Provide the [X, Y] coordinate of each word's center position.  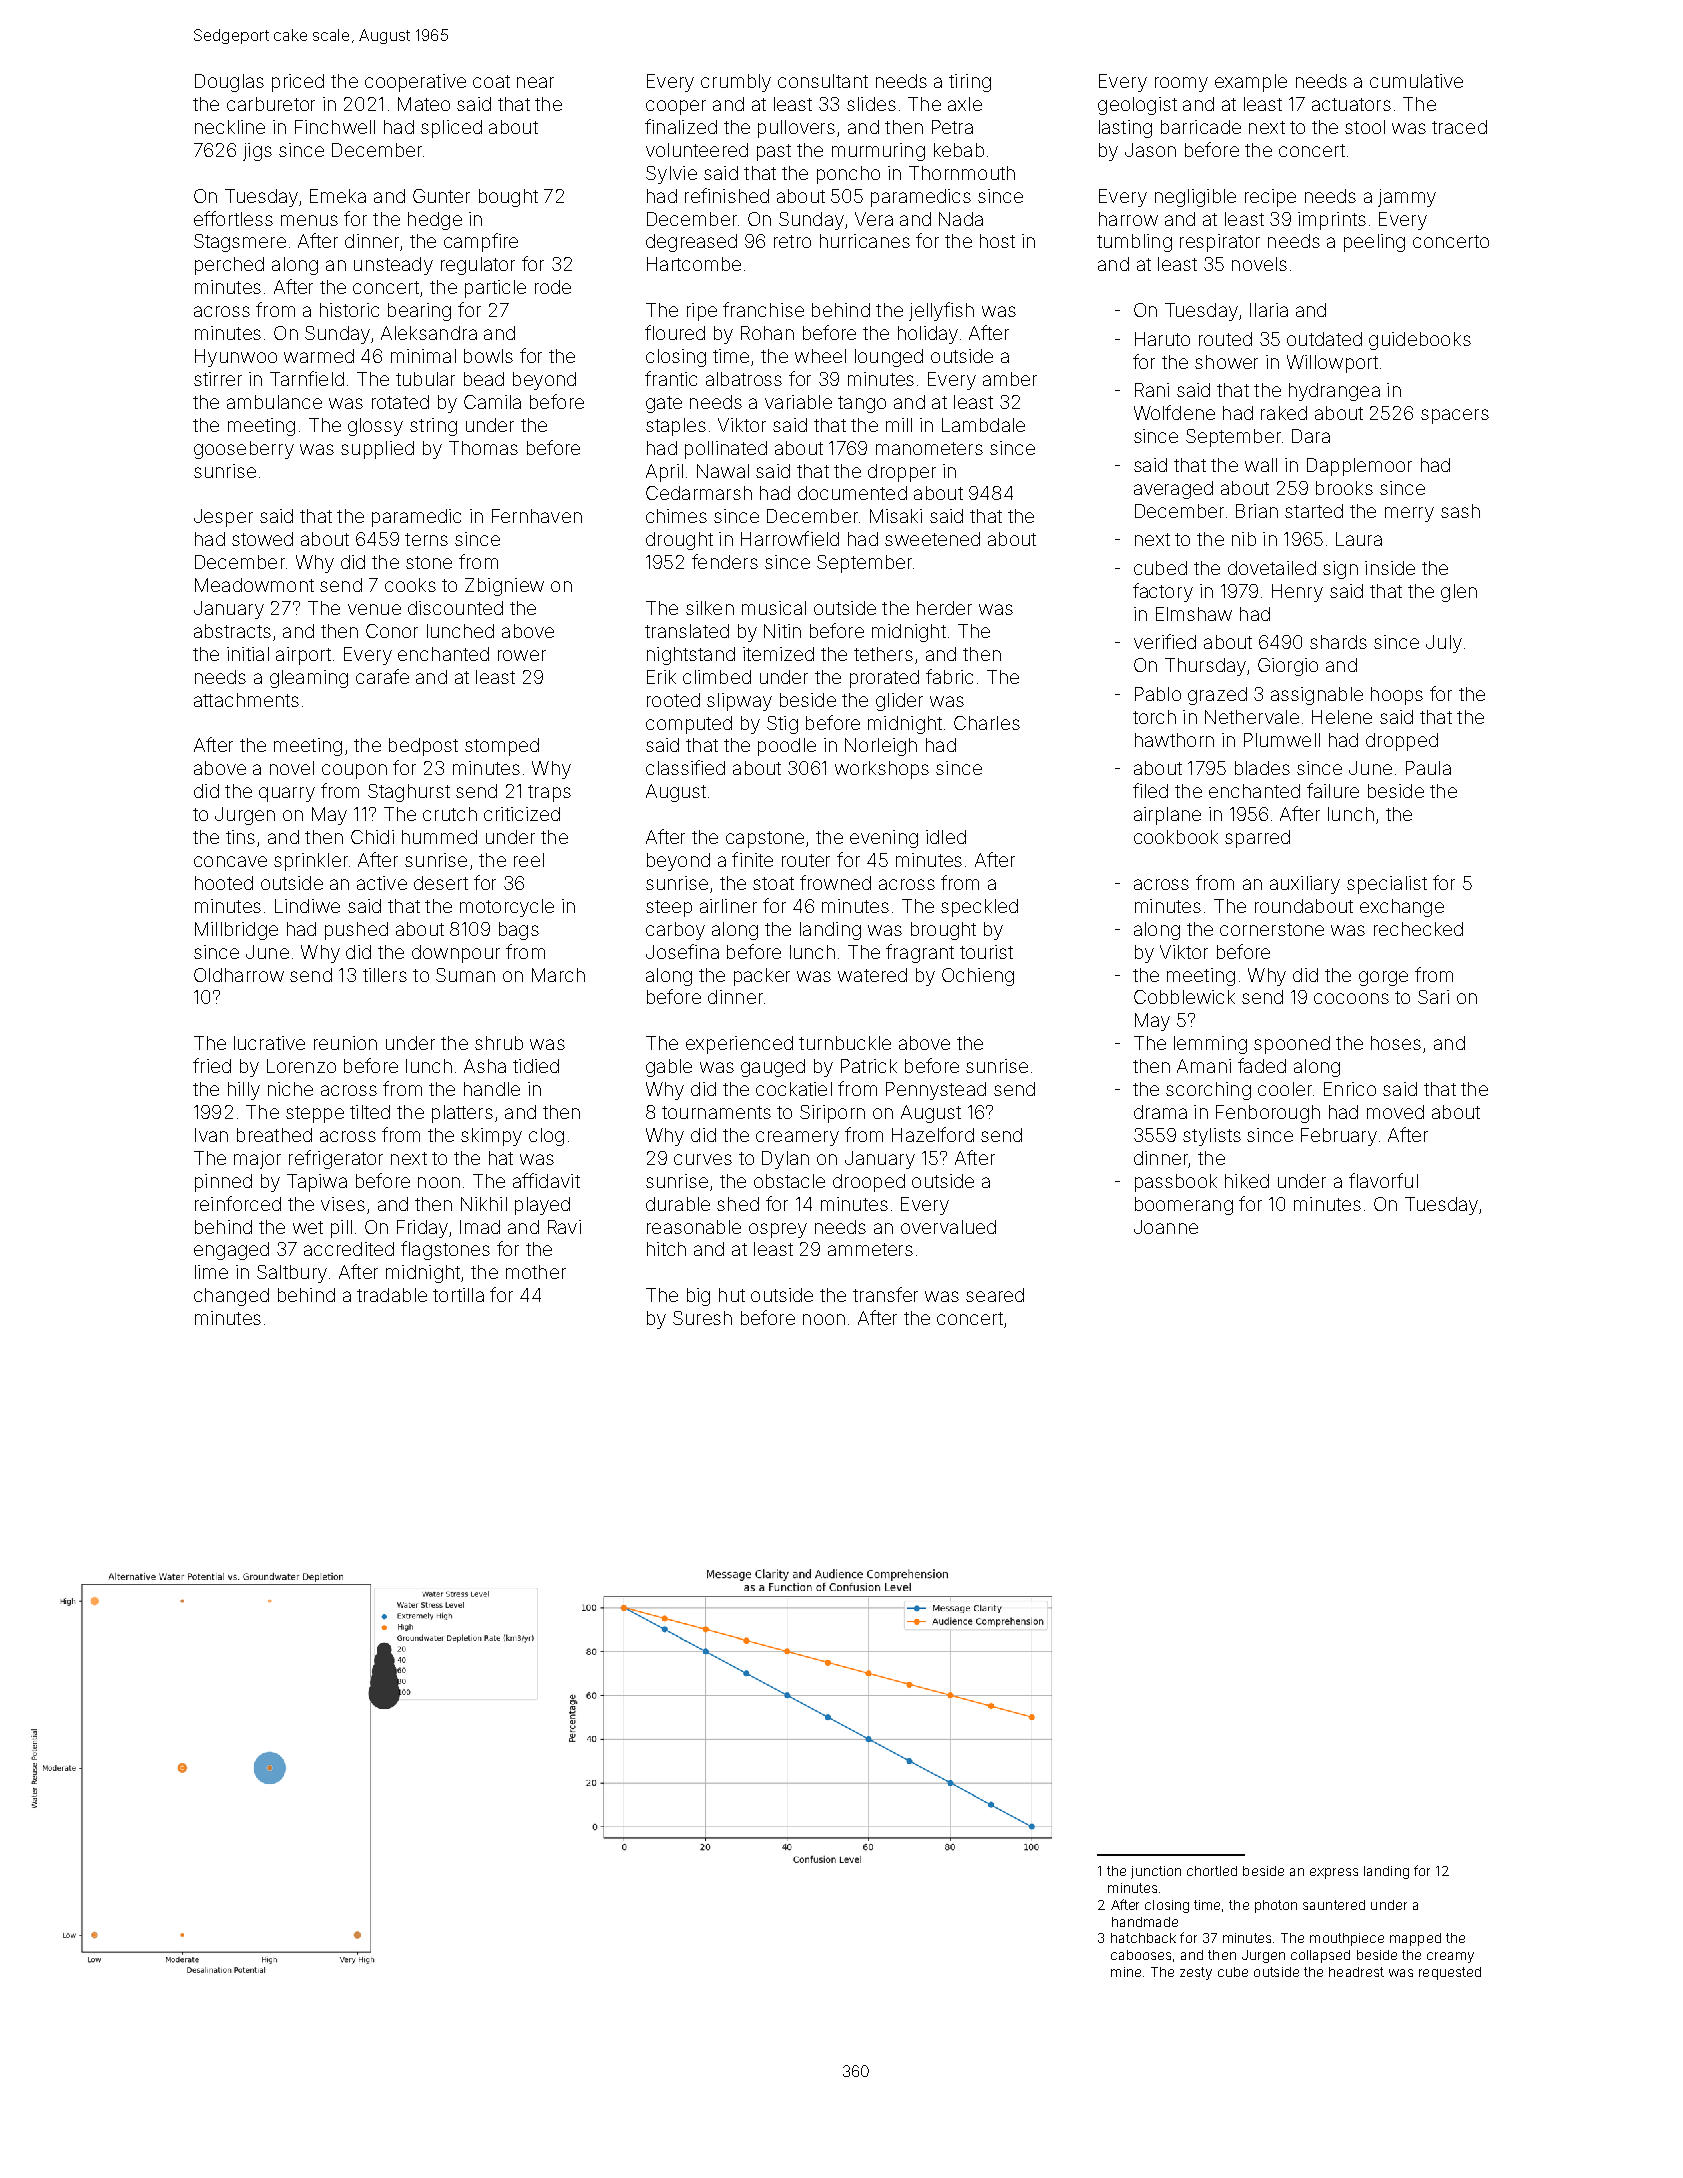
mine [1126, 1972]
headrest [1356, 1972]
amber [1010, 379]
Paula [1428, 768]
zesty [1196, 1973]
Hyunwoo [236, 358]
